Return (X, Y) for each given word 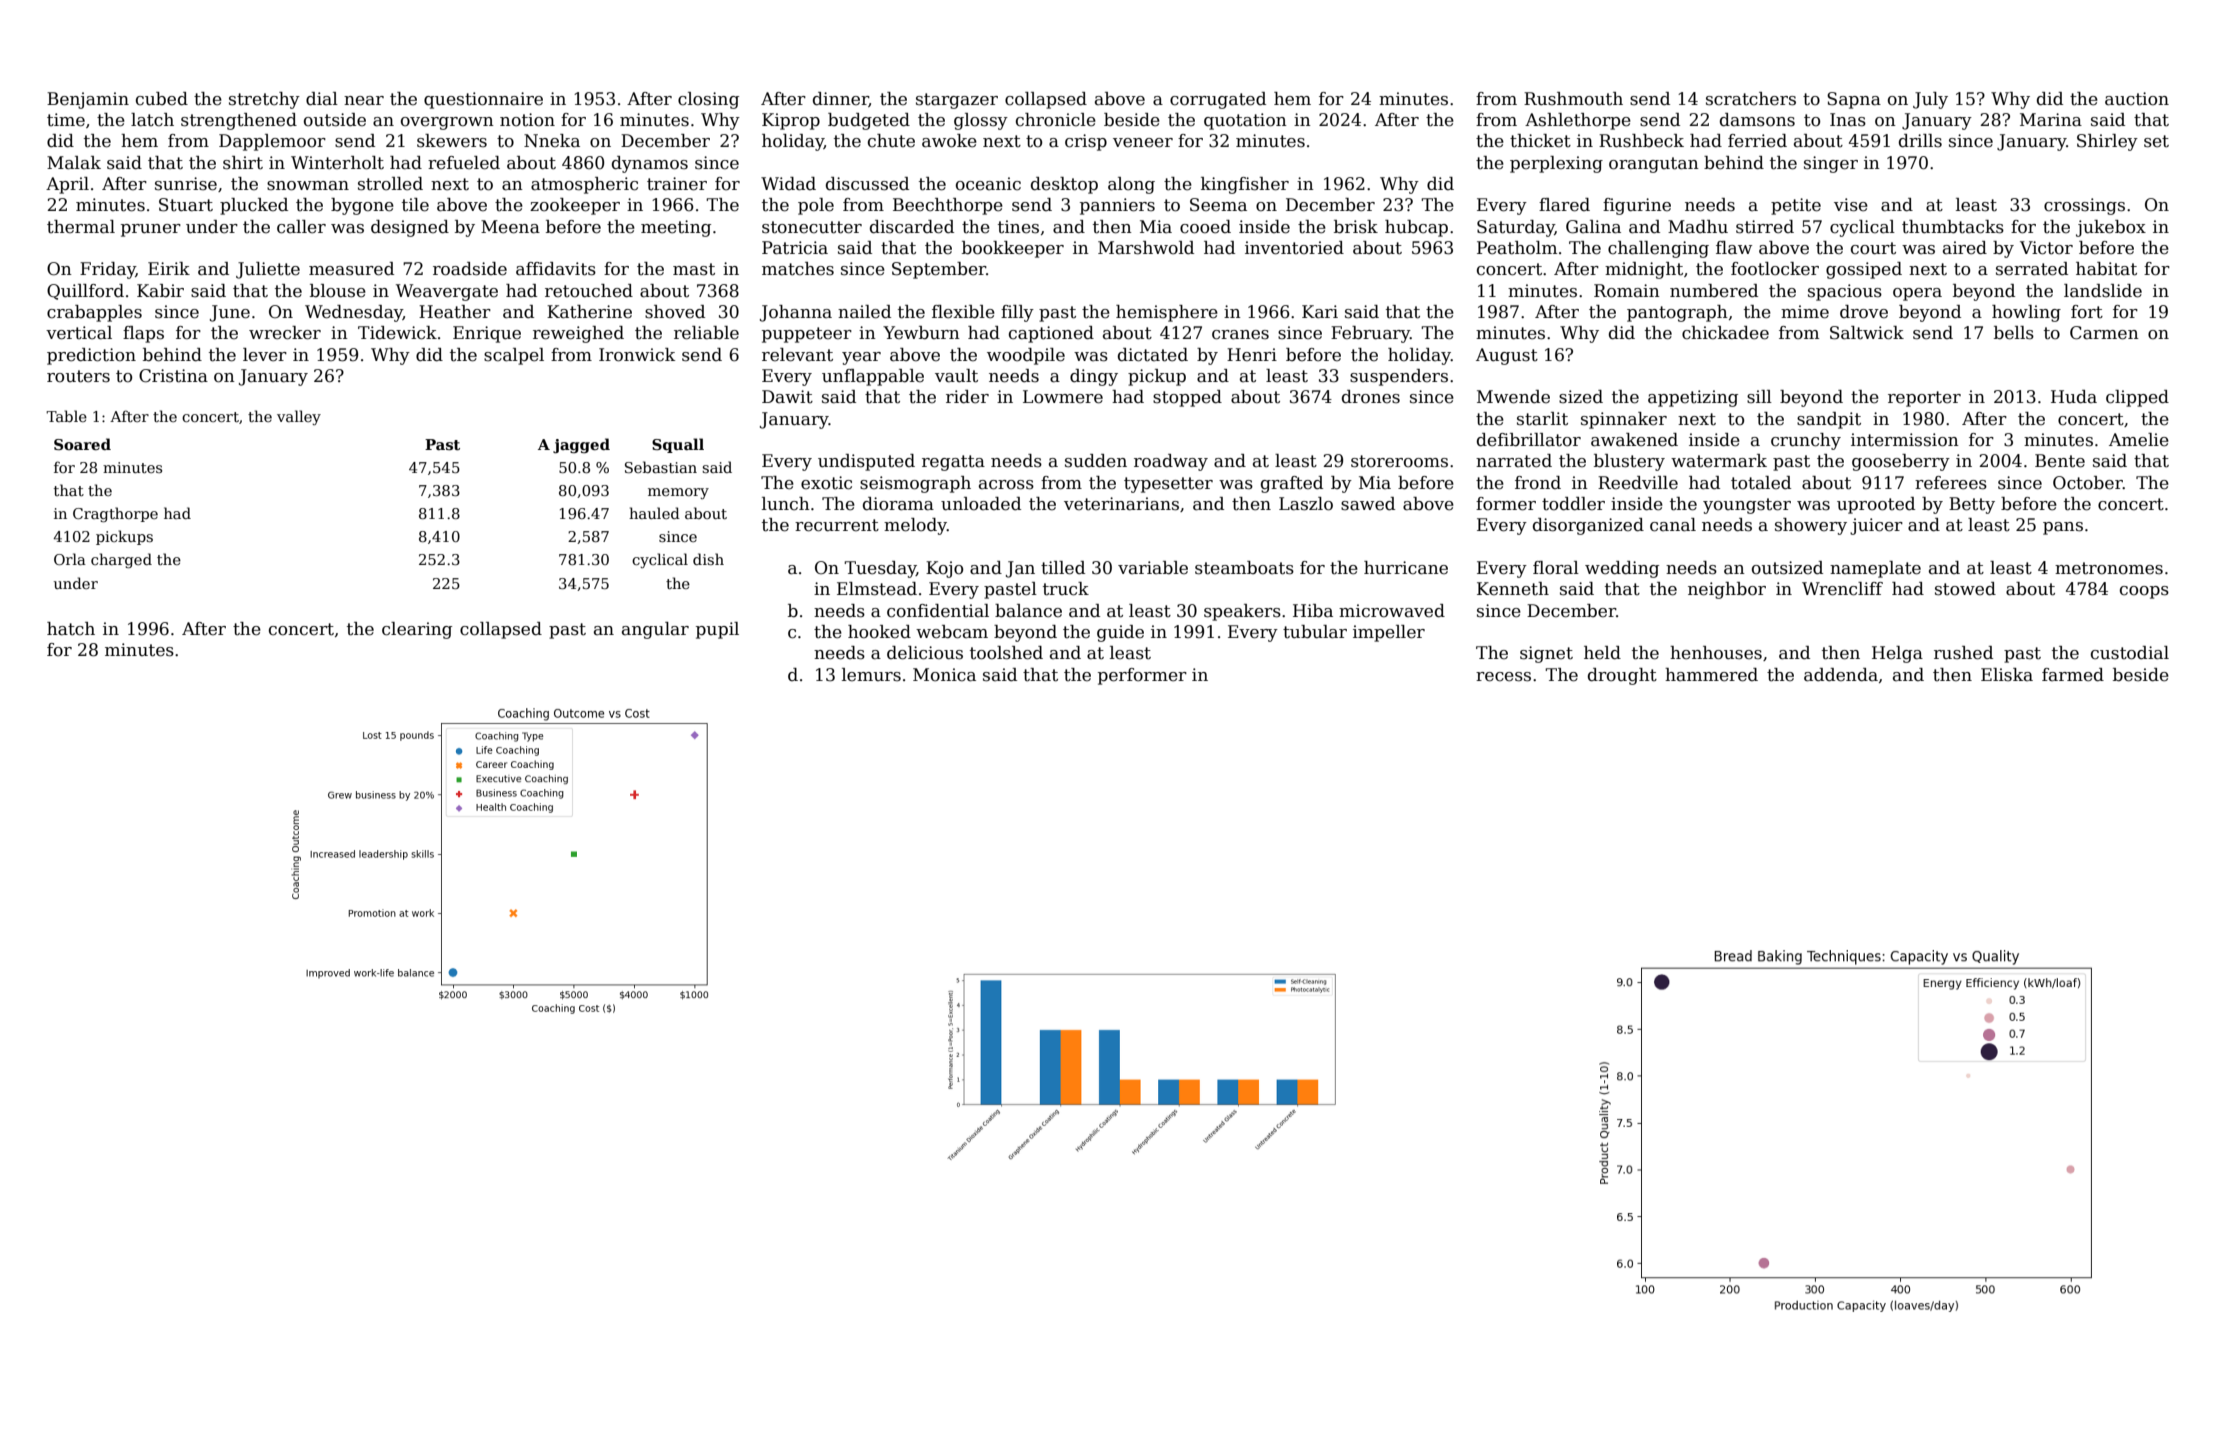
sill (1759, 397)
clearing (417, 630)
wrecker (285, 333)
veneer (1143, 143)
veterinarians (1121, 504)
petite (1796, 206)
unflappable (873, 377)
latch (152, 120)
